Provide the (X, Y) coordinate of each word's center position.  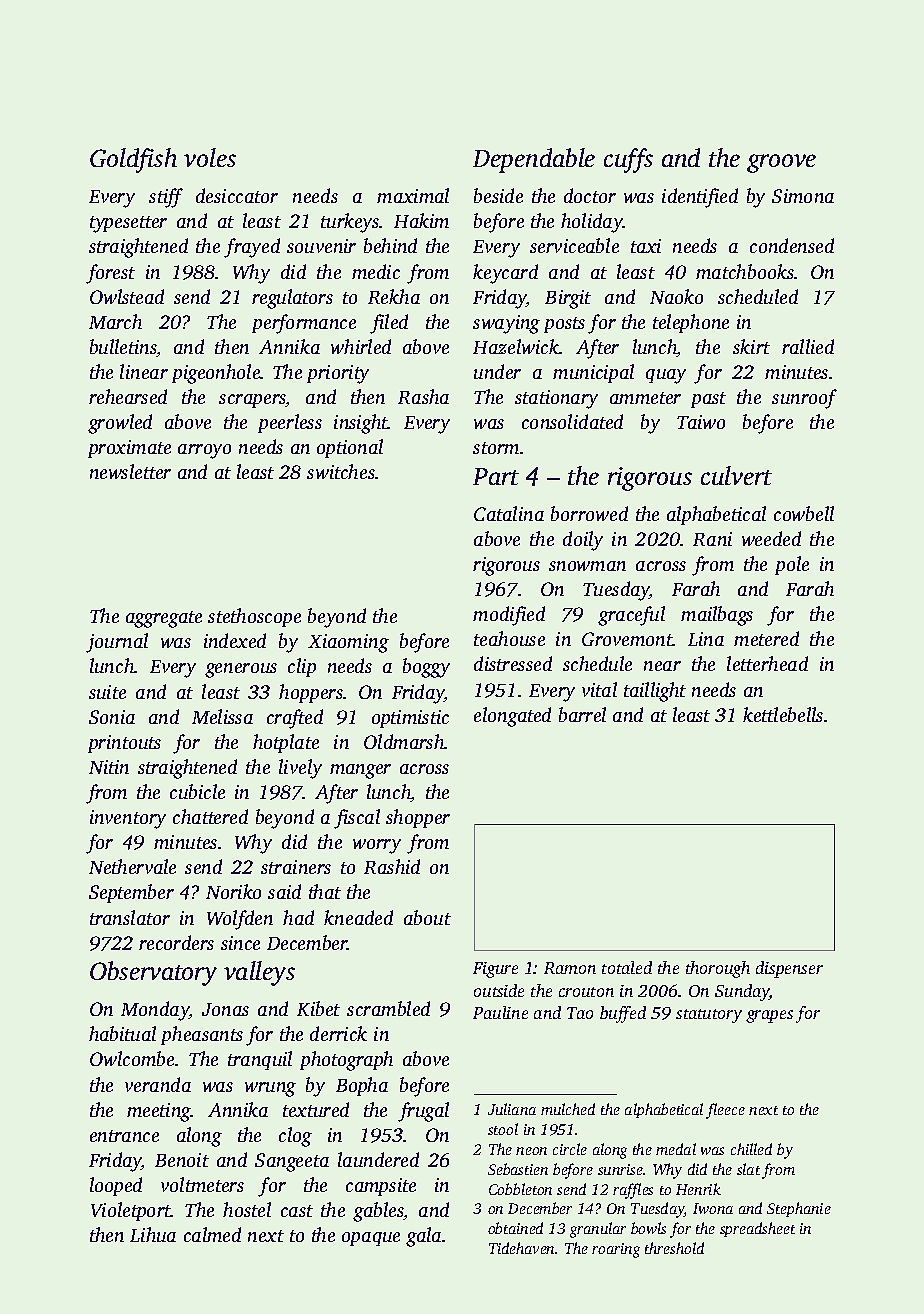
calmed (212, 1234)
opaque (371, 1239)
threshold (674, 1248)
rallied (808, 346)
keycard (505, 274)
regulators (292, 299)
